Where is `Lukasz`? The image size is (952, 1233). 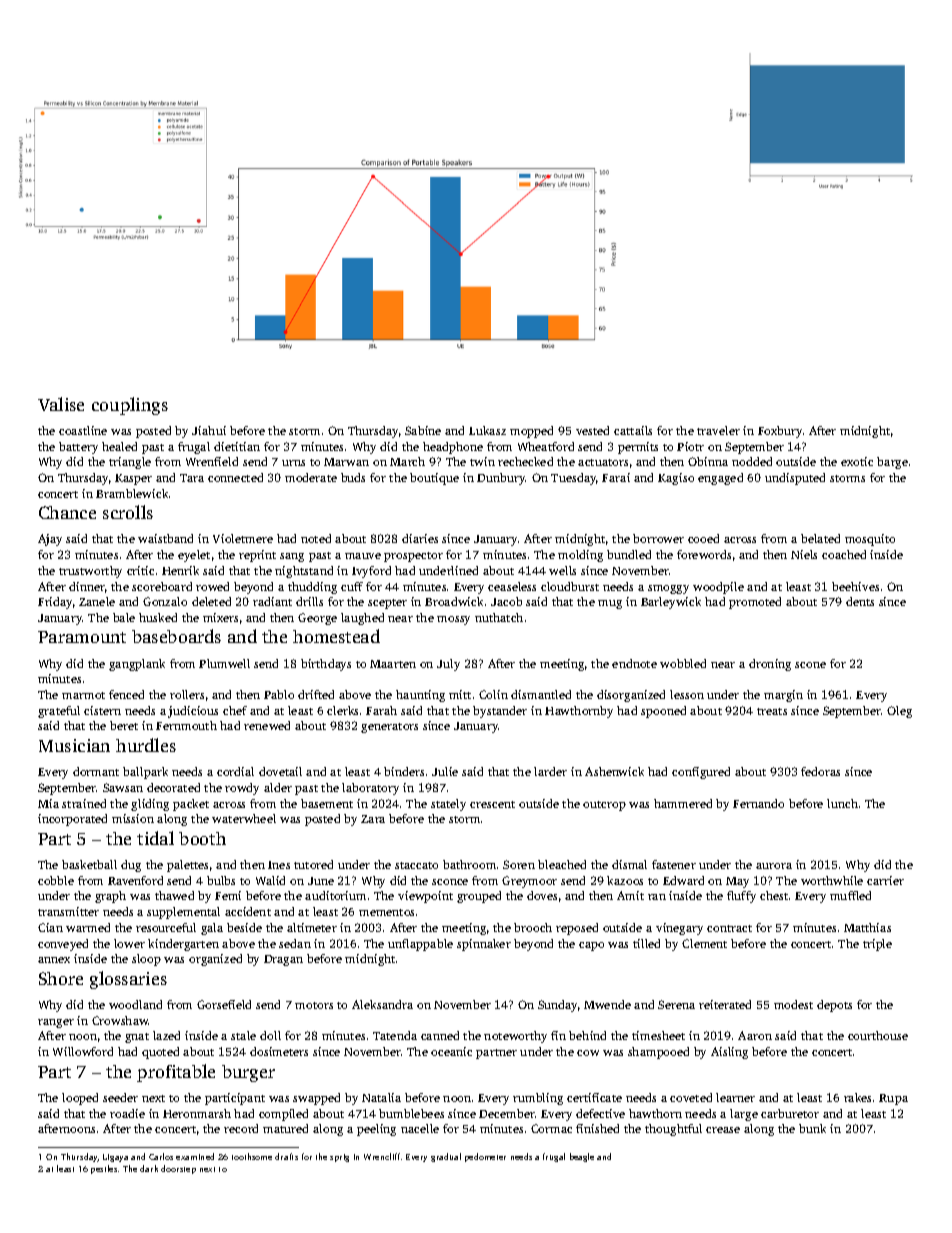 Lukasz is located at coordinates (487, 430).
